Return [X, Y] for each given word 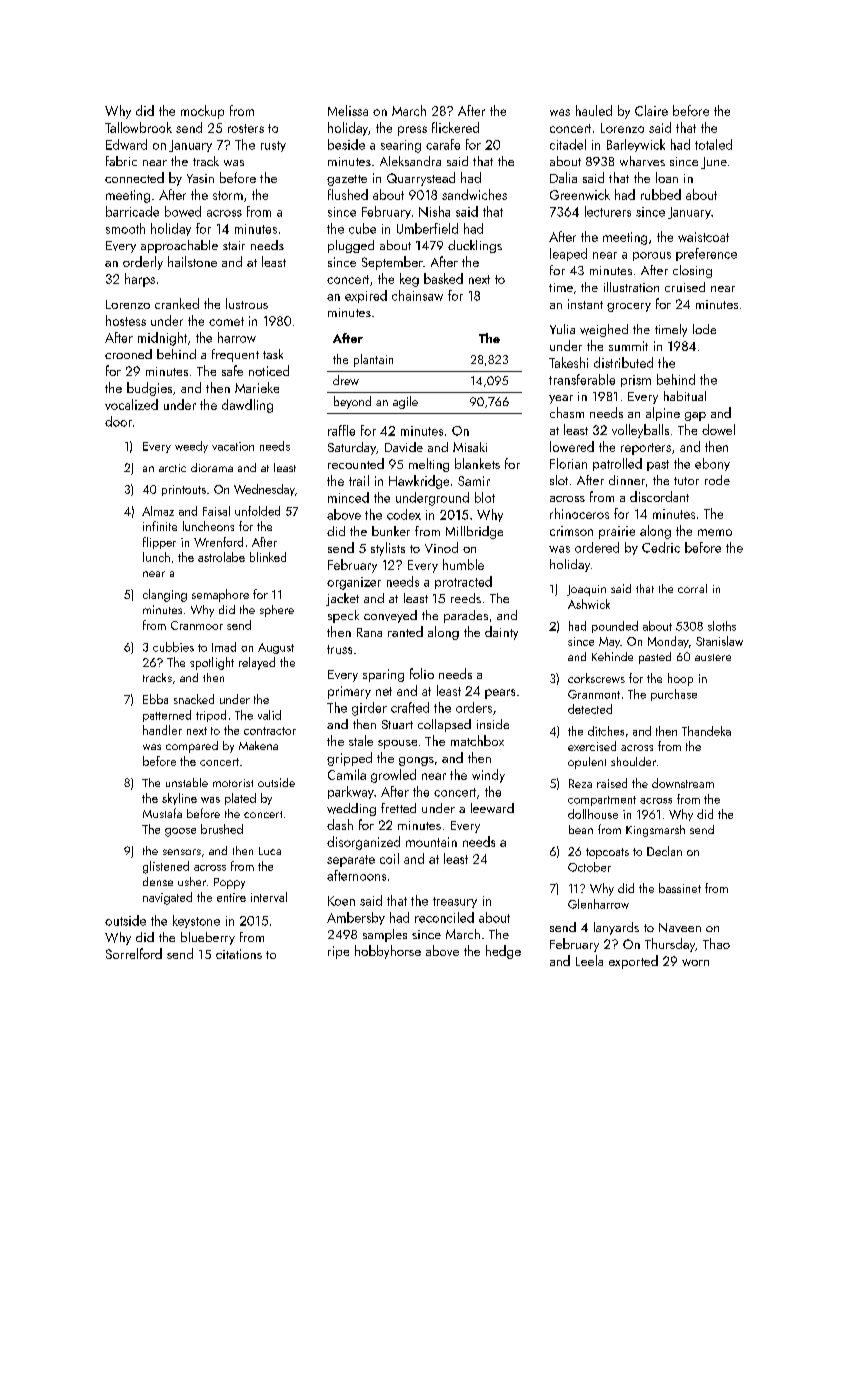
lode [704, 329]
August [276, 648]
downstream [683, 783]
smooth [125, 228]
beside [346, 144]
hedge [503, 952]
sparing [383, 675]
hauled [594, 110]
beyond [352, 402]
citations [239, 954]
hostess [126, 320]
